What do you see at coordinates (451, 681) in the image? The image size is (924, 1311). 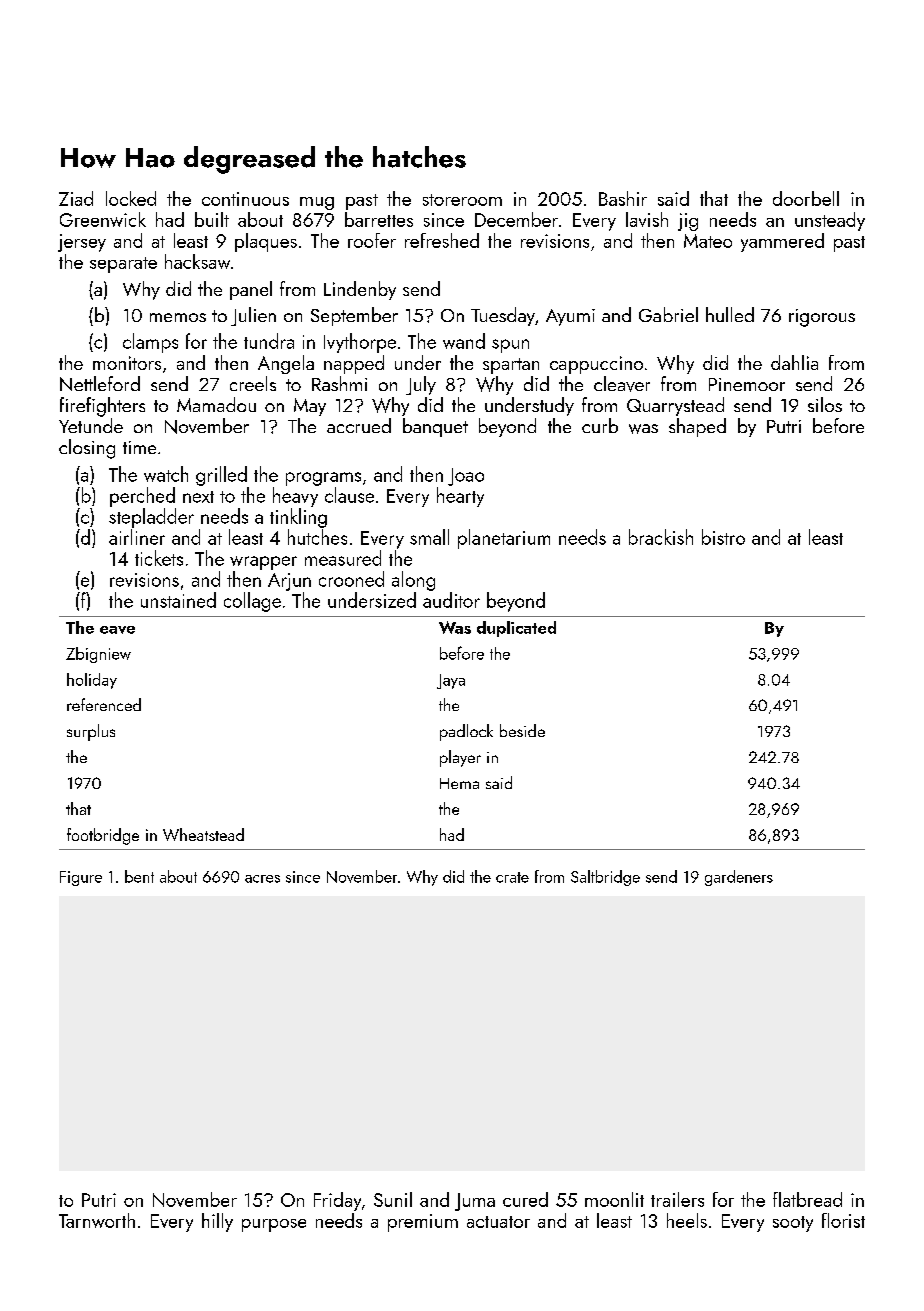 I see `Jaya` at bounding box center [451, 681].
